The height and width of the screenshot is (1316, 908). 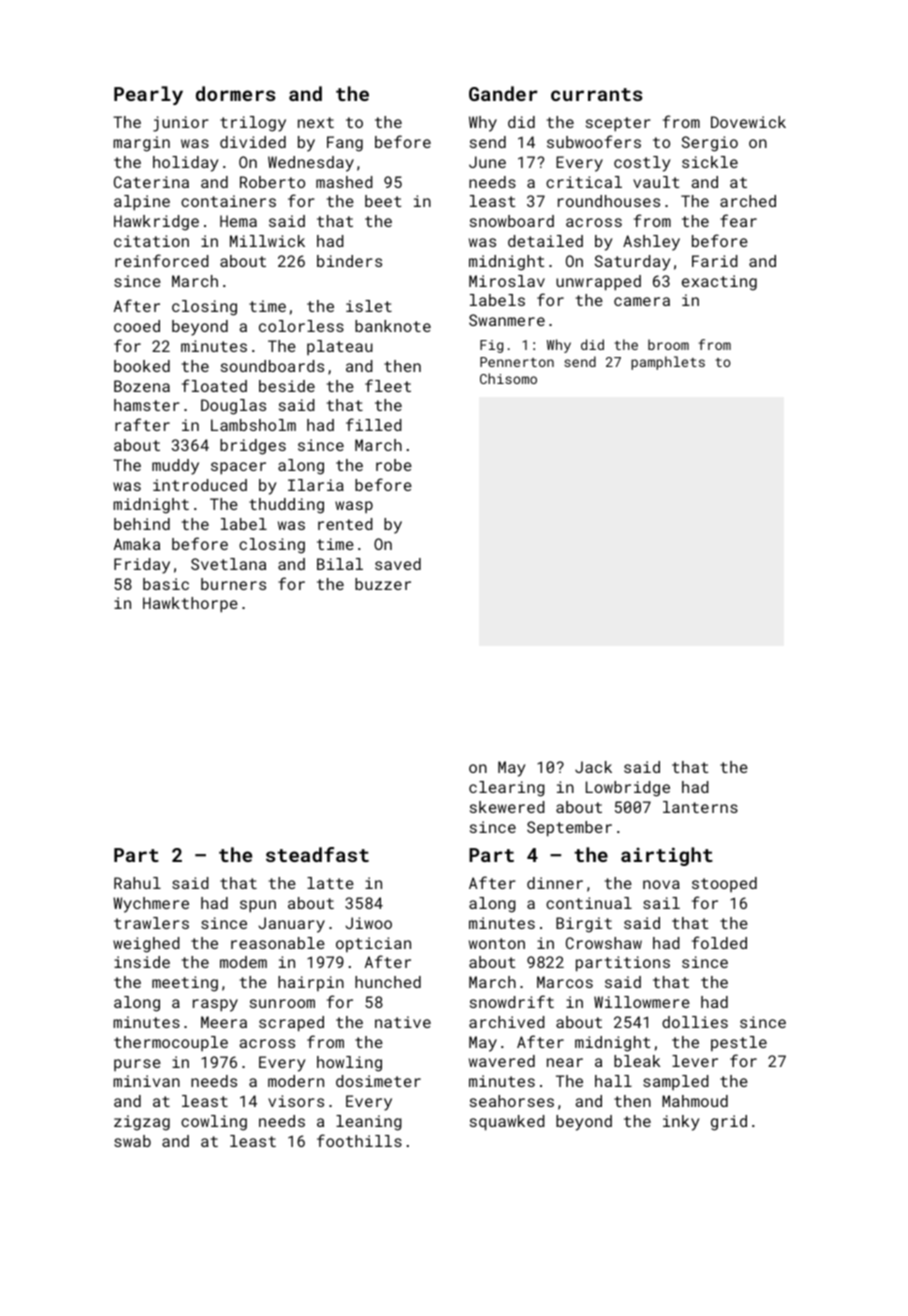 I want to click on pamphlets, so click(x=668, y=363).
